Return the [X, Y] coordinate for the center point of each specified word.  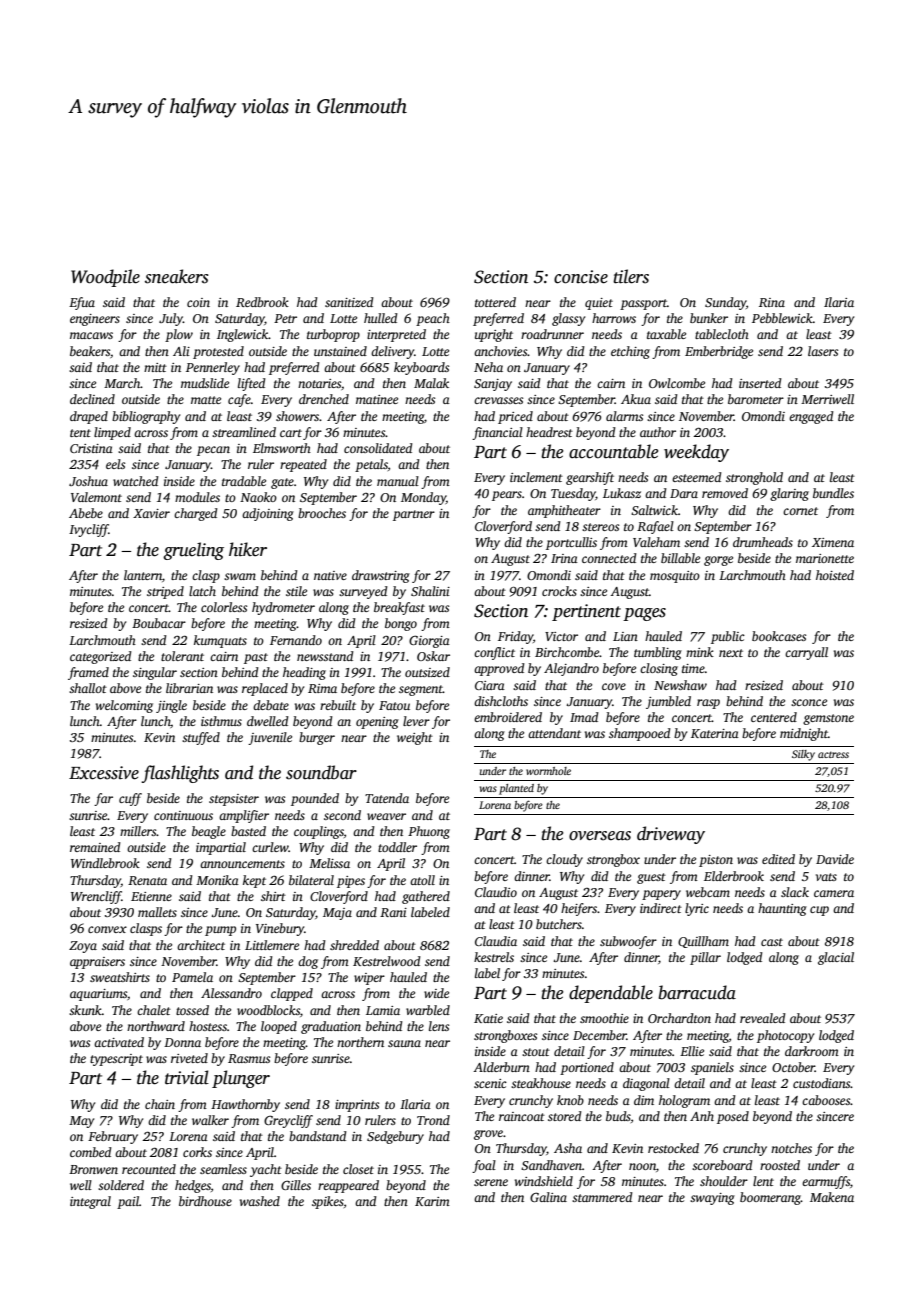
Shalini [430, 591]
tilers [631, 276]
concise [581, 277]
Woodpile [105, 278]
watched [136, 481]
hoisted [835, 575]
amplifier [244, 816]
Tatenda [387, 798]
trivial [187, 1077]
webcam [708, 892]
